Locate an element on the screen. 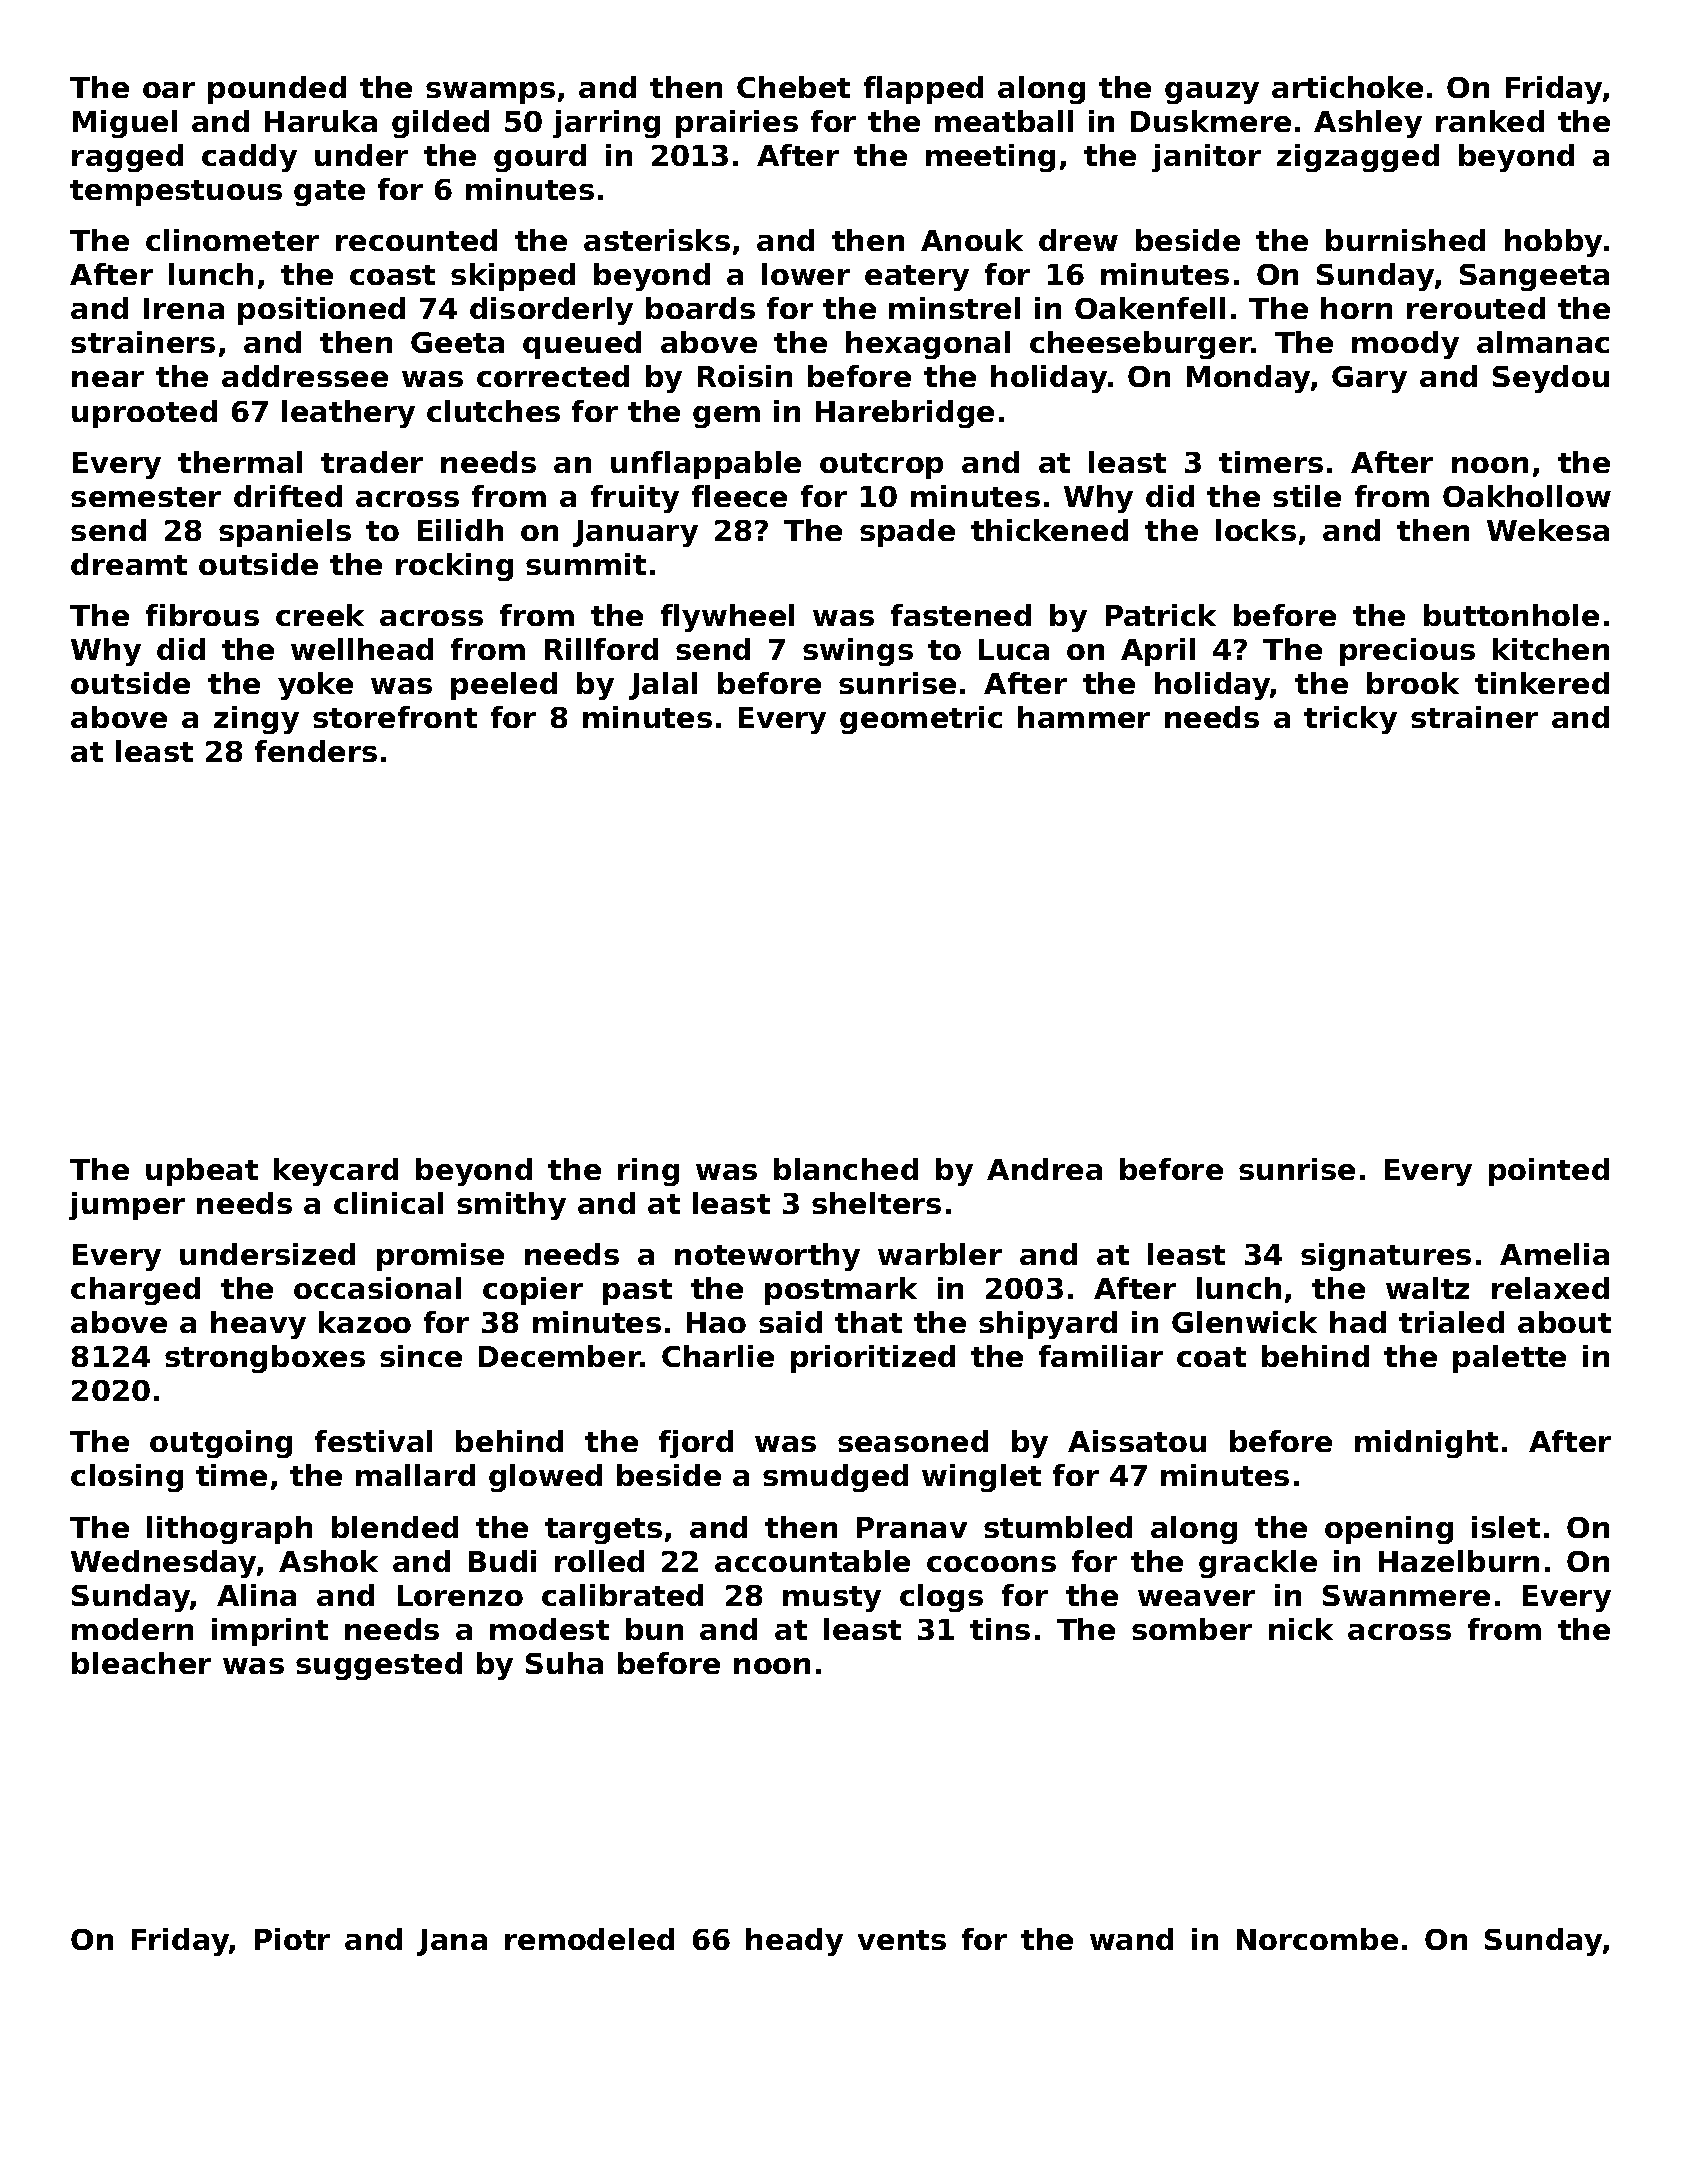 The width and height of the screenshot is (1683, 2178). tins is located at coordinates (1000, 1629).
